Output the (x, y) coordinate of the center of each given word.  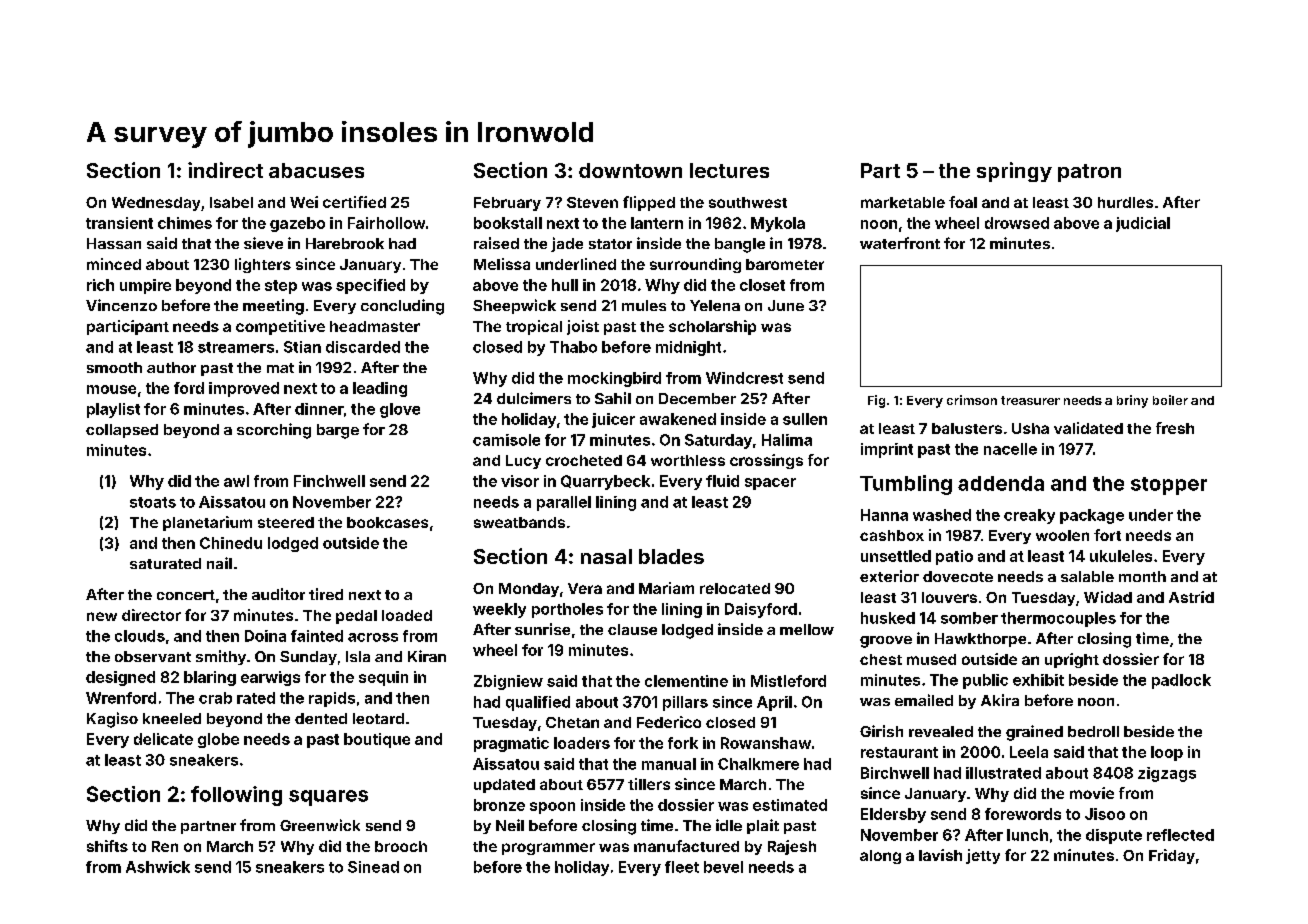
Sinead (373, 867)
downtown (630, 170)
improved (244, 389)
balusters (967, 428)
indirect (225, 170)
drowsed (1017, 223)
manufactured (686, 846)
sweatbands (519, 522)
